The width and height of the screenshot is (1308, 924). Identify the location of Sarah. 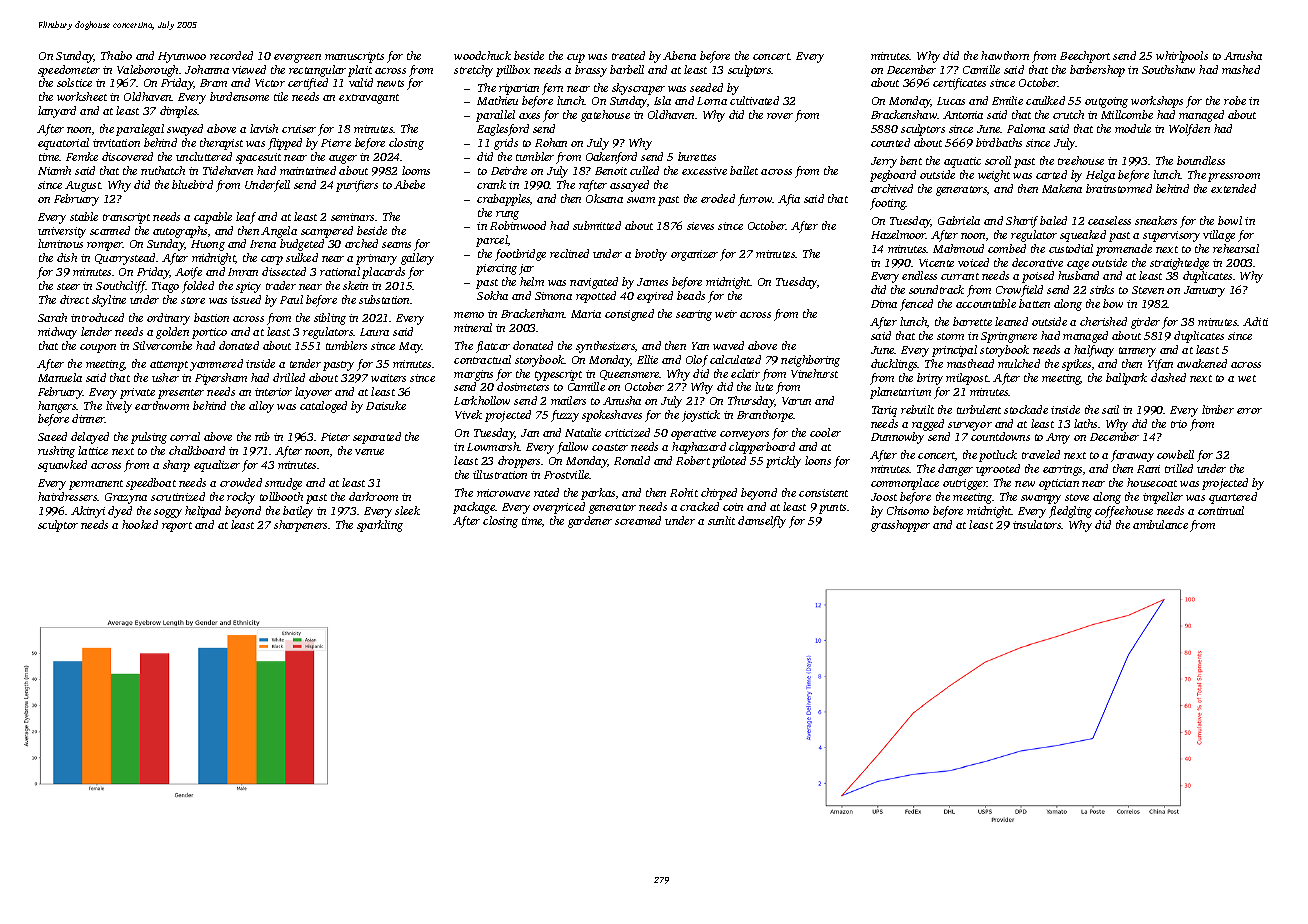
(52, 317).
